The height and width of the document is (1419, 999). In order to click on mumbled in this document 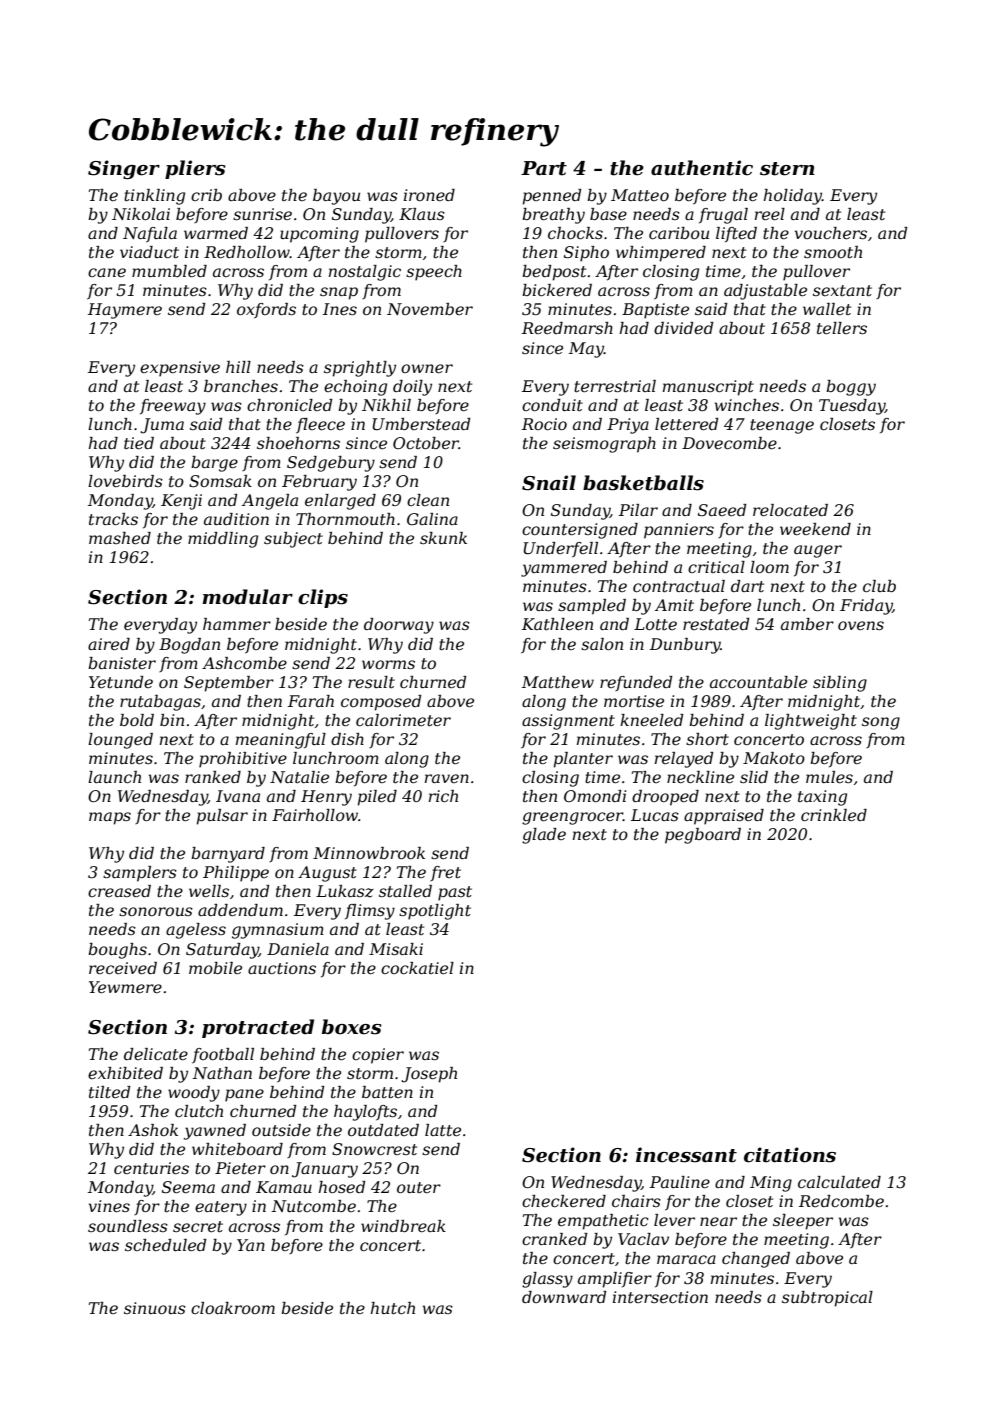, I will do `click(169, 271)`.
